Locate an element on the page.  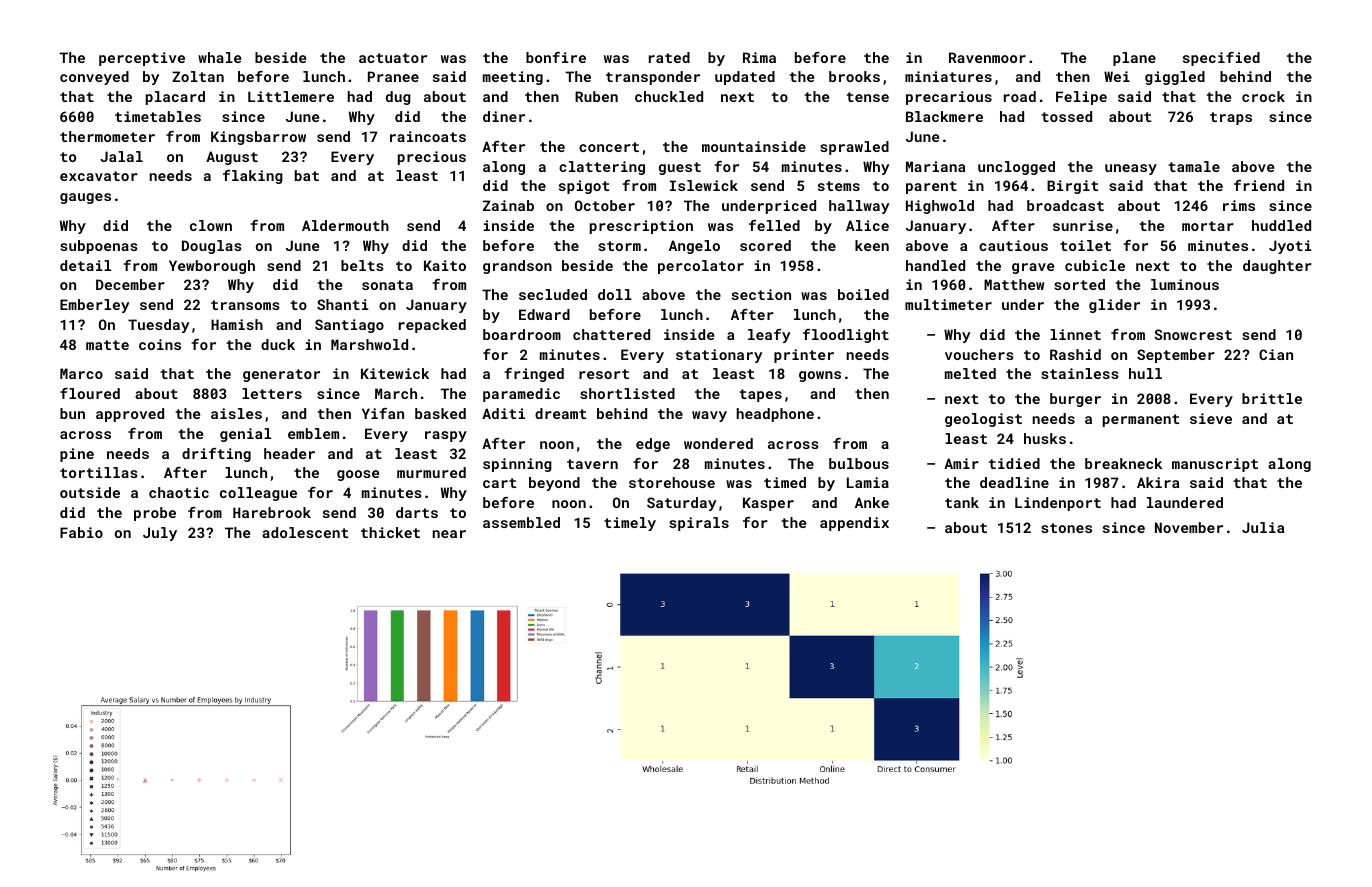
Ravenmoor is located at coordinates (987, 57).
